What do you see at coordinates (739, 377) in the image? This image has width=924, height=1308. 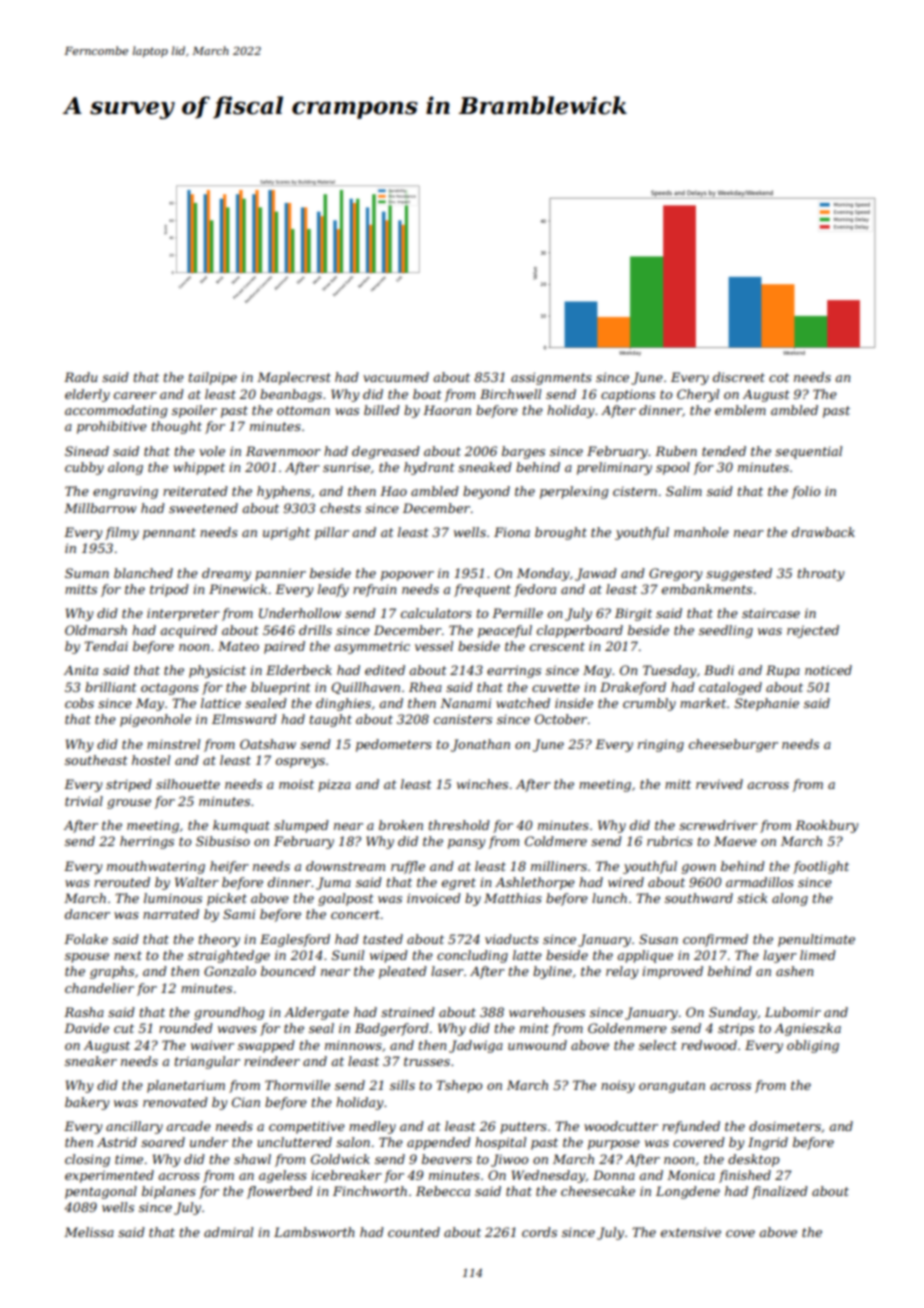 I see `discreet` at bounding box center [739, 377].
